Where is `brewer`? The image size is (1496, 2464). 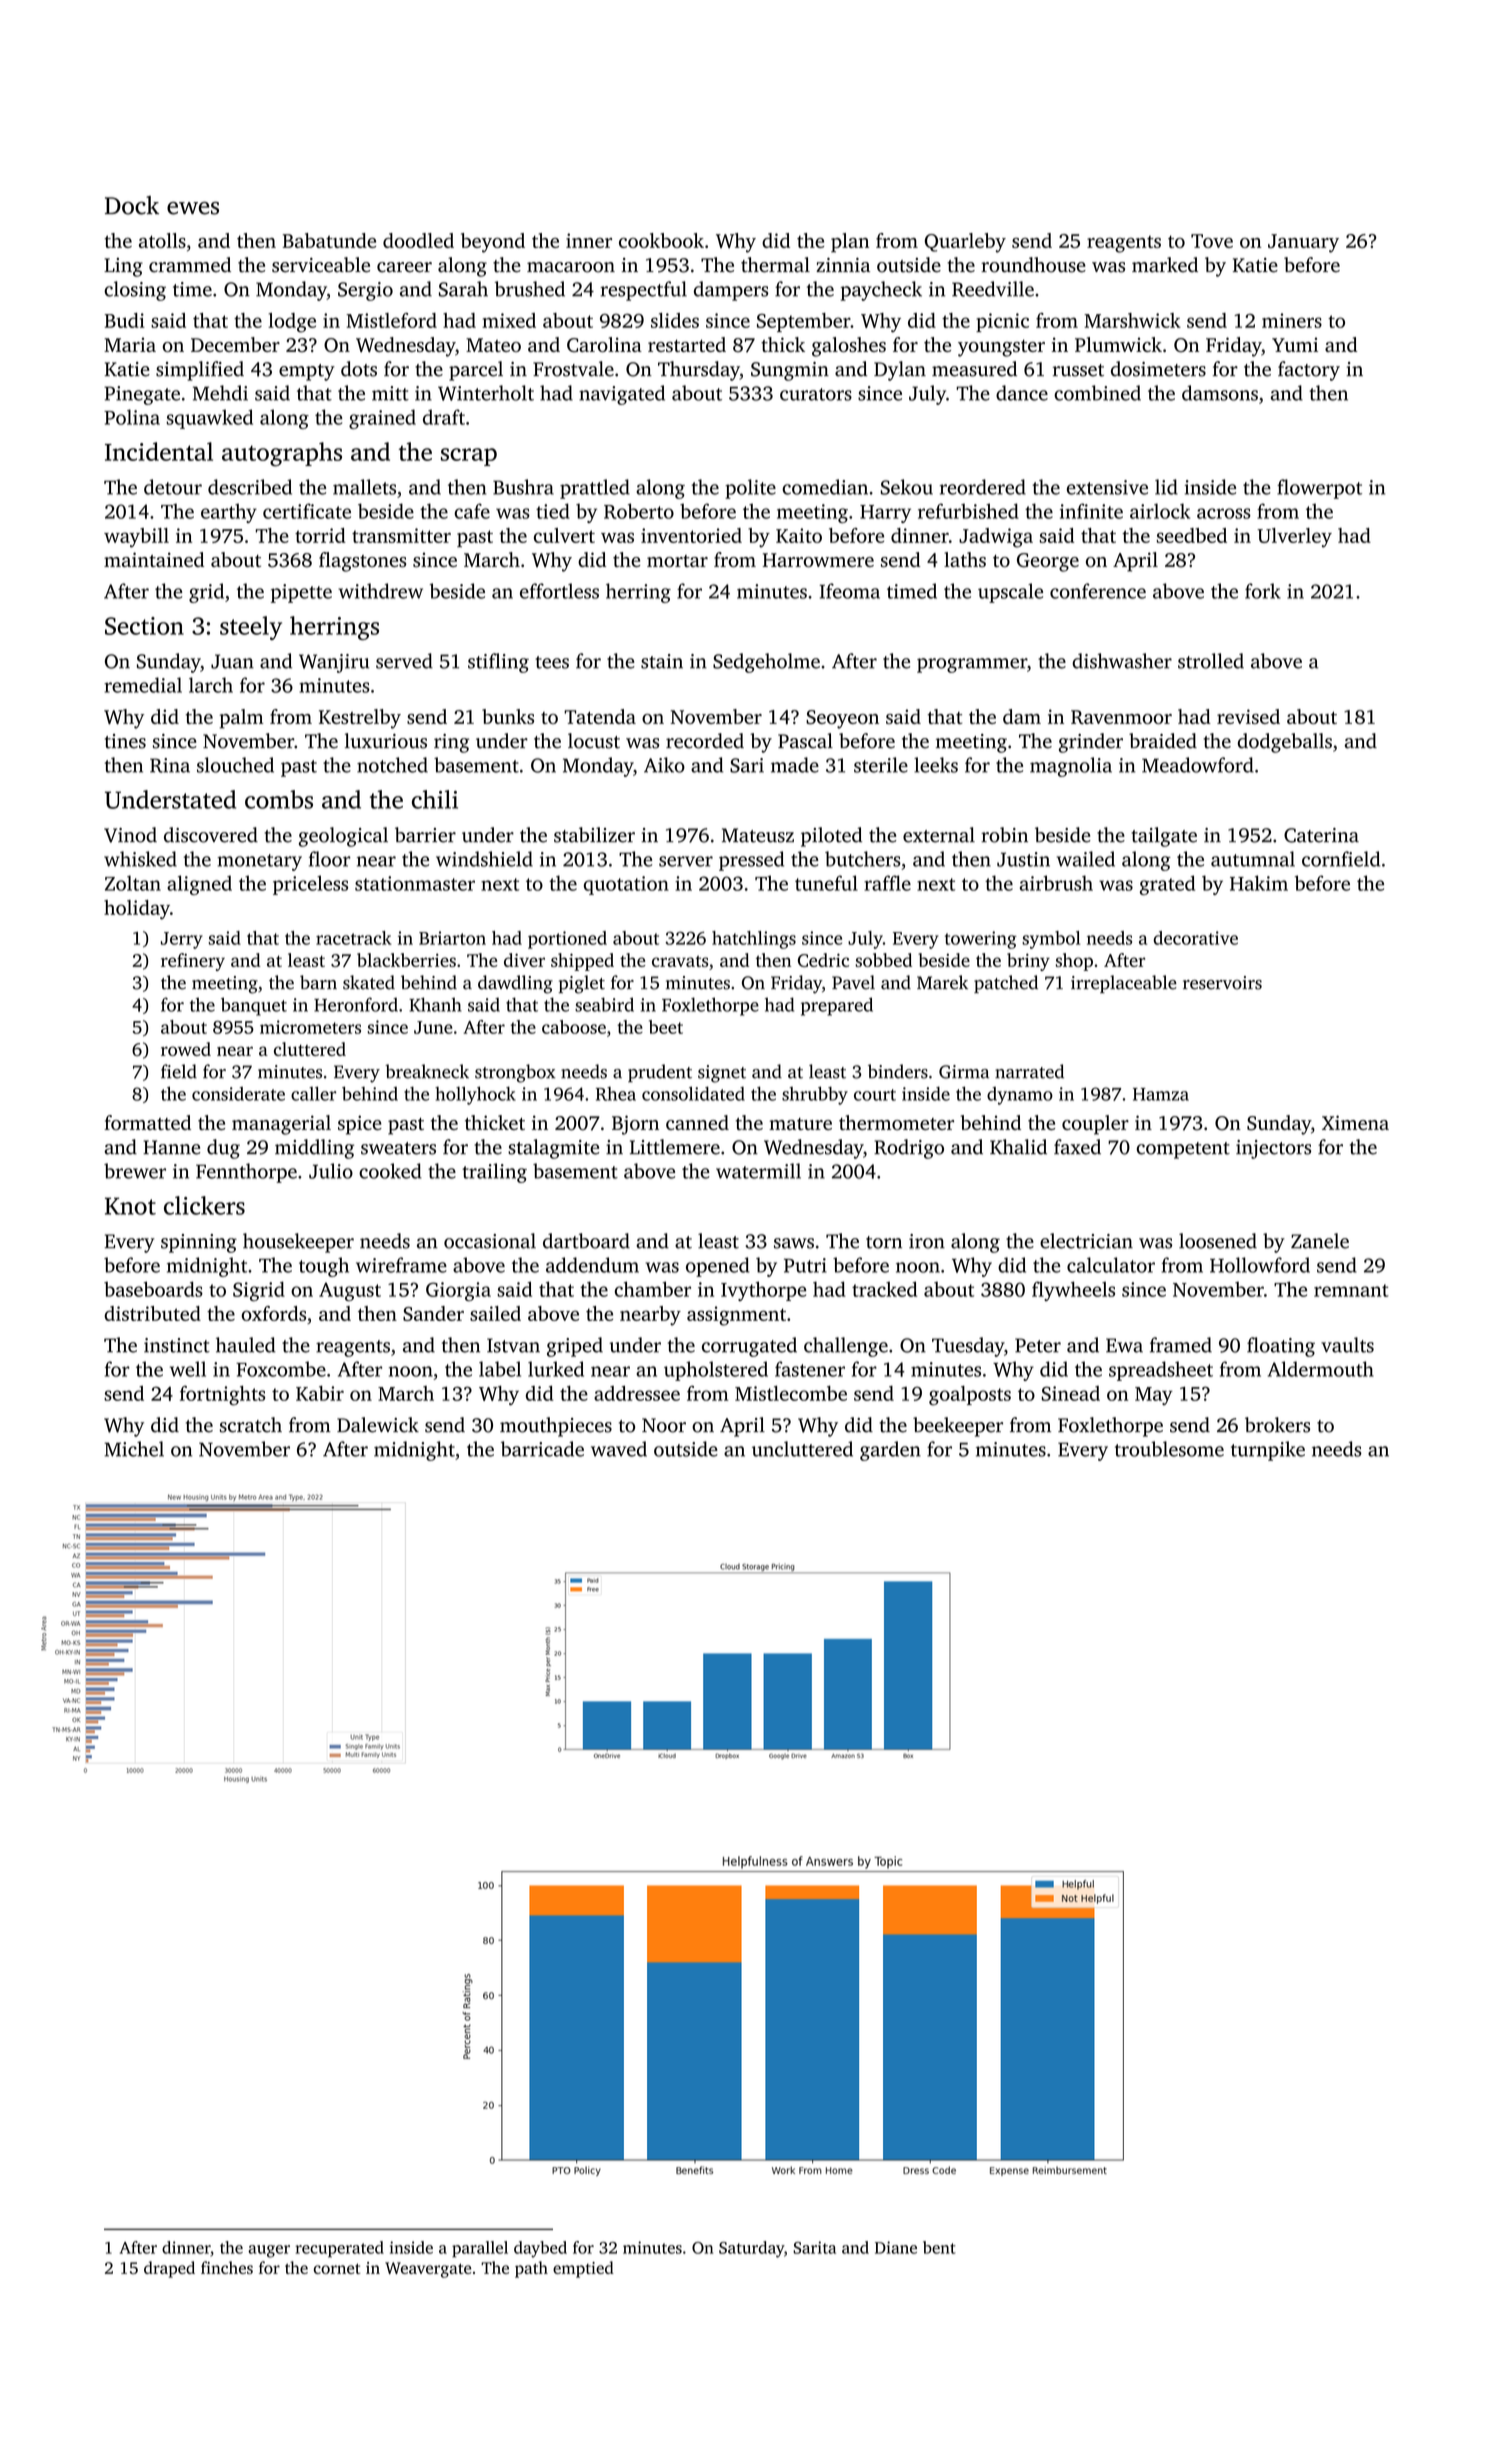
brewer is located at coordinates (135, 1171).
